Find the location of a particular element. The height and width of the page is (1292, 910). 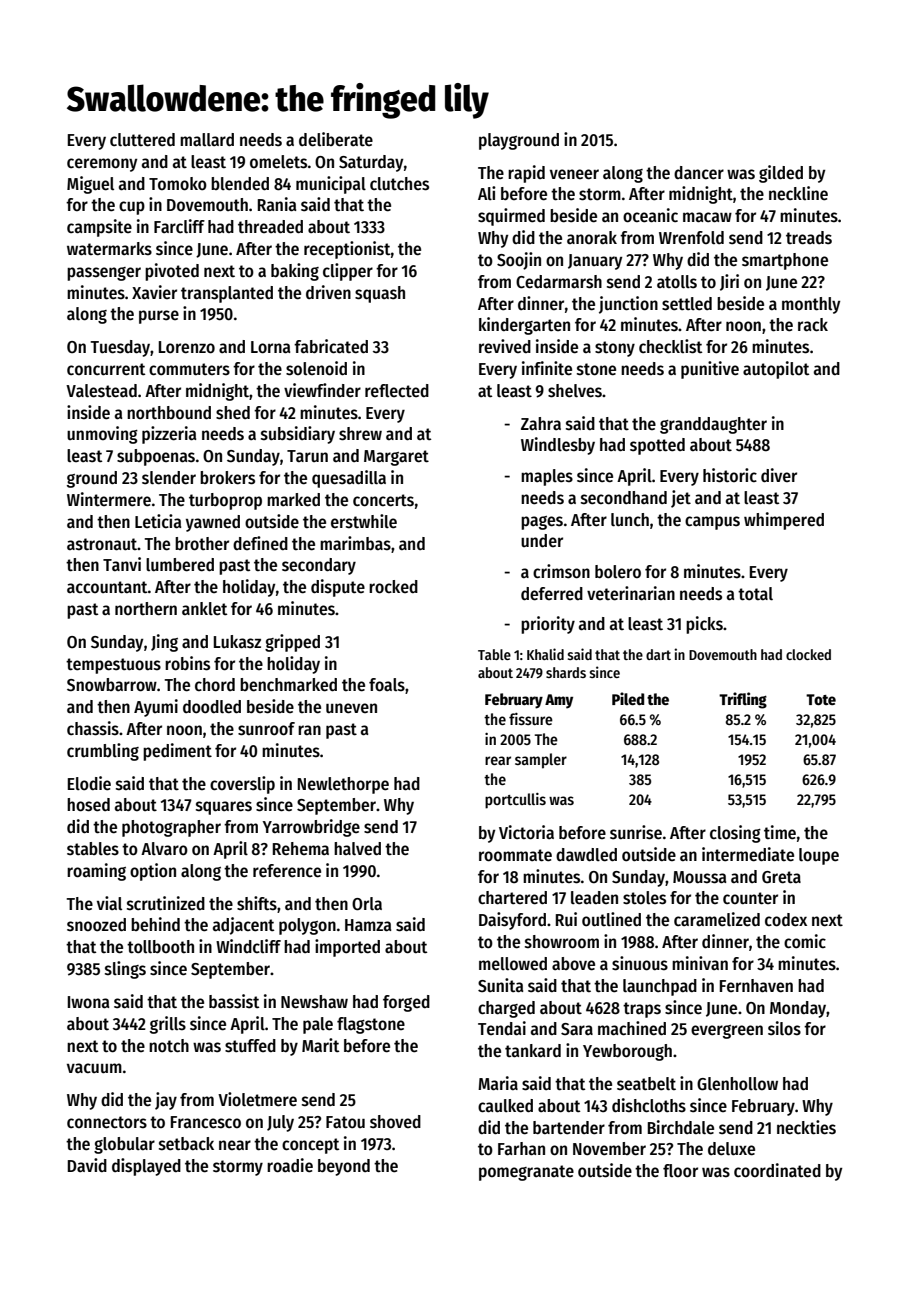

junction is located at coordinates (628, 305).
